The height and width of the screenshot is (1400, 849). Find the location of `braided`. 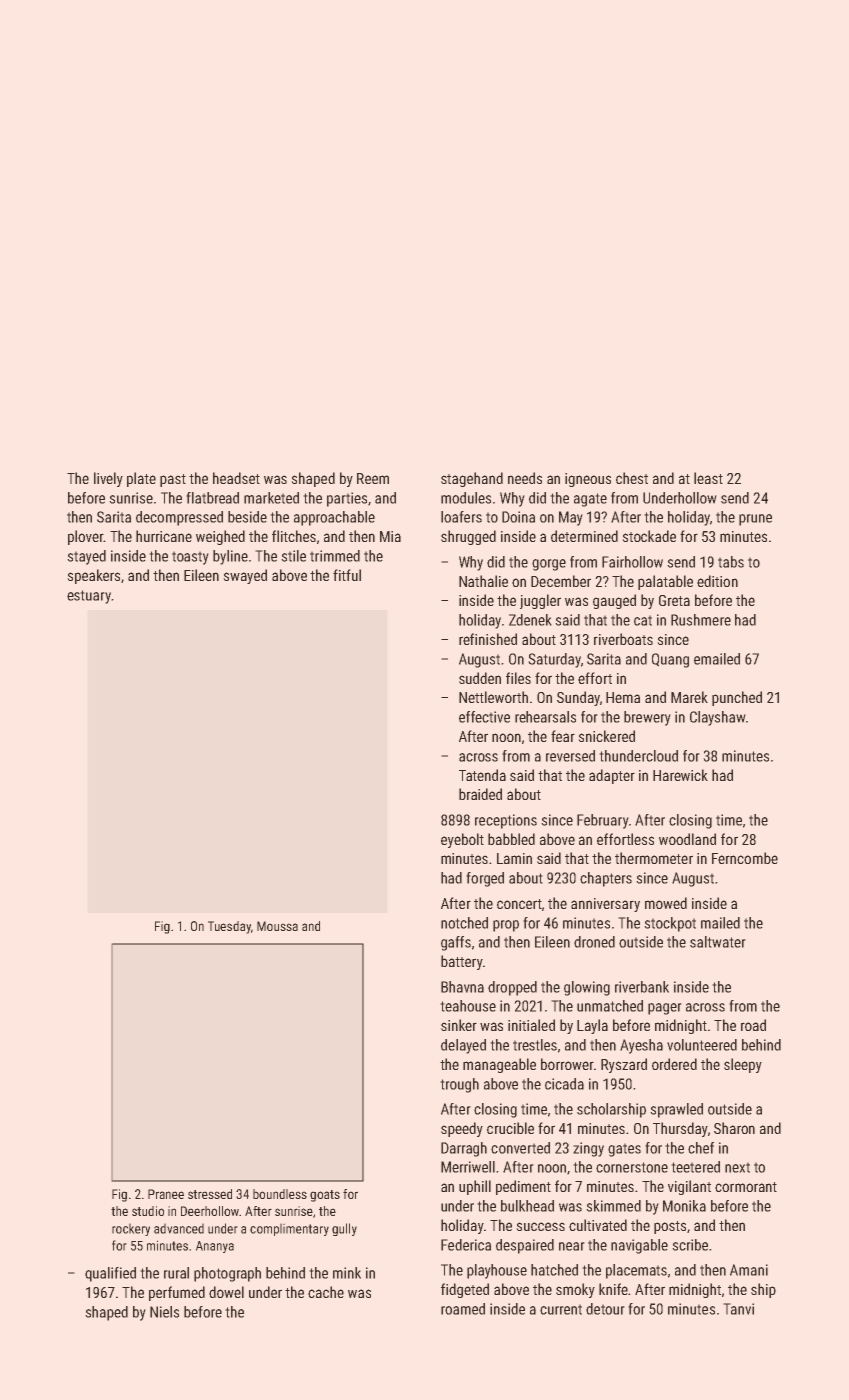

braided is located at coordinates (480, 794).
